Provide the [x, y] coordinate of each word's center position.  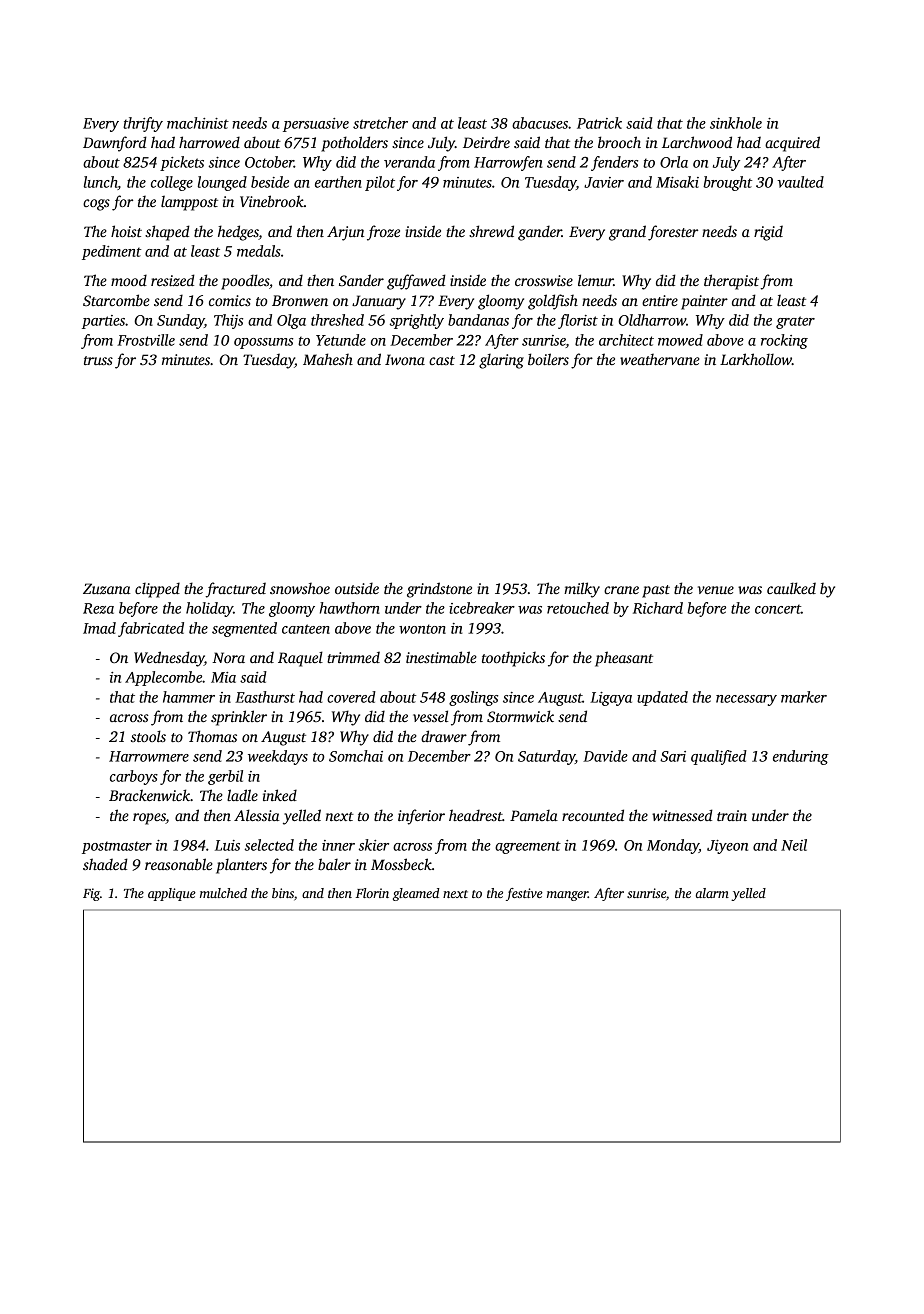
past [656, 591]
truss [98, 360]
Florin [372, 893]
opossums [263, 343]
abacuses [540, 123]
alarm [712, 893]
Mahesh [328, 359]
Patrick [599, 123]
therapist [731, 282]
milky [582, 590]
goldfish [553, 302]
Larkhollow [756, 359]
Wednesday [169, 659]
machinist [198, 123]
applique [172, 894]
